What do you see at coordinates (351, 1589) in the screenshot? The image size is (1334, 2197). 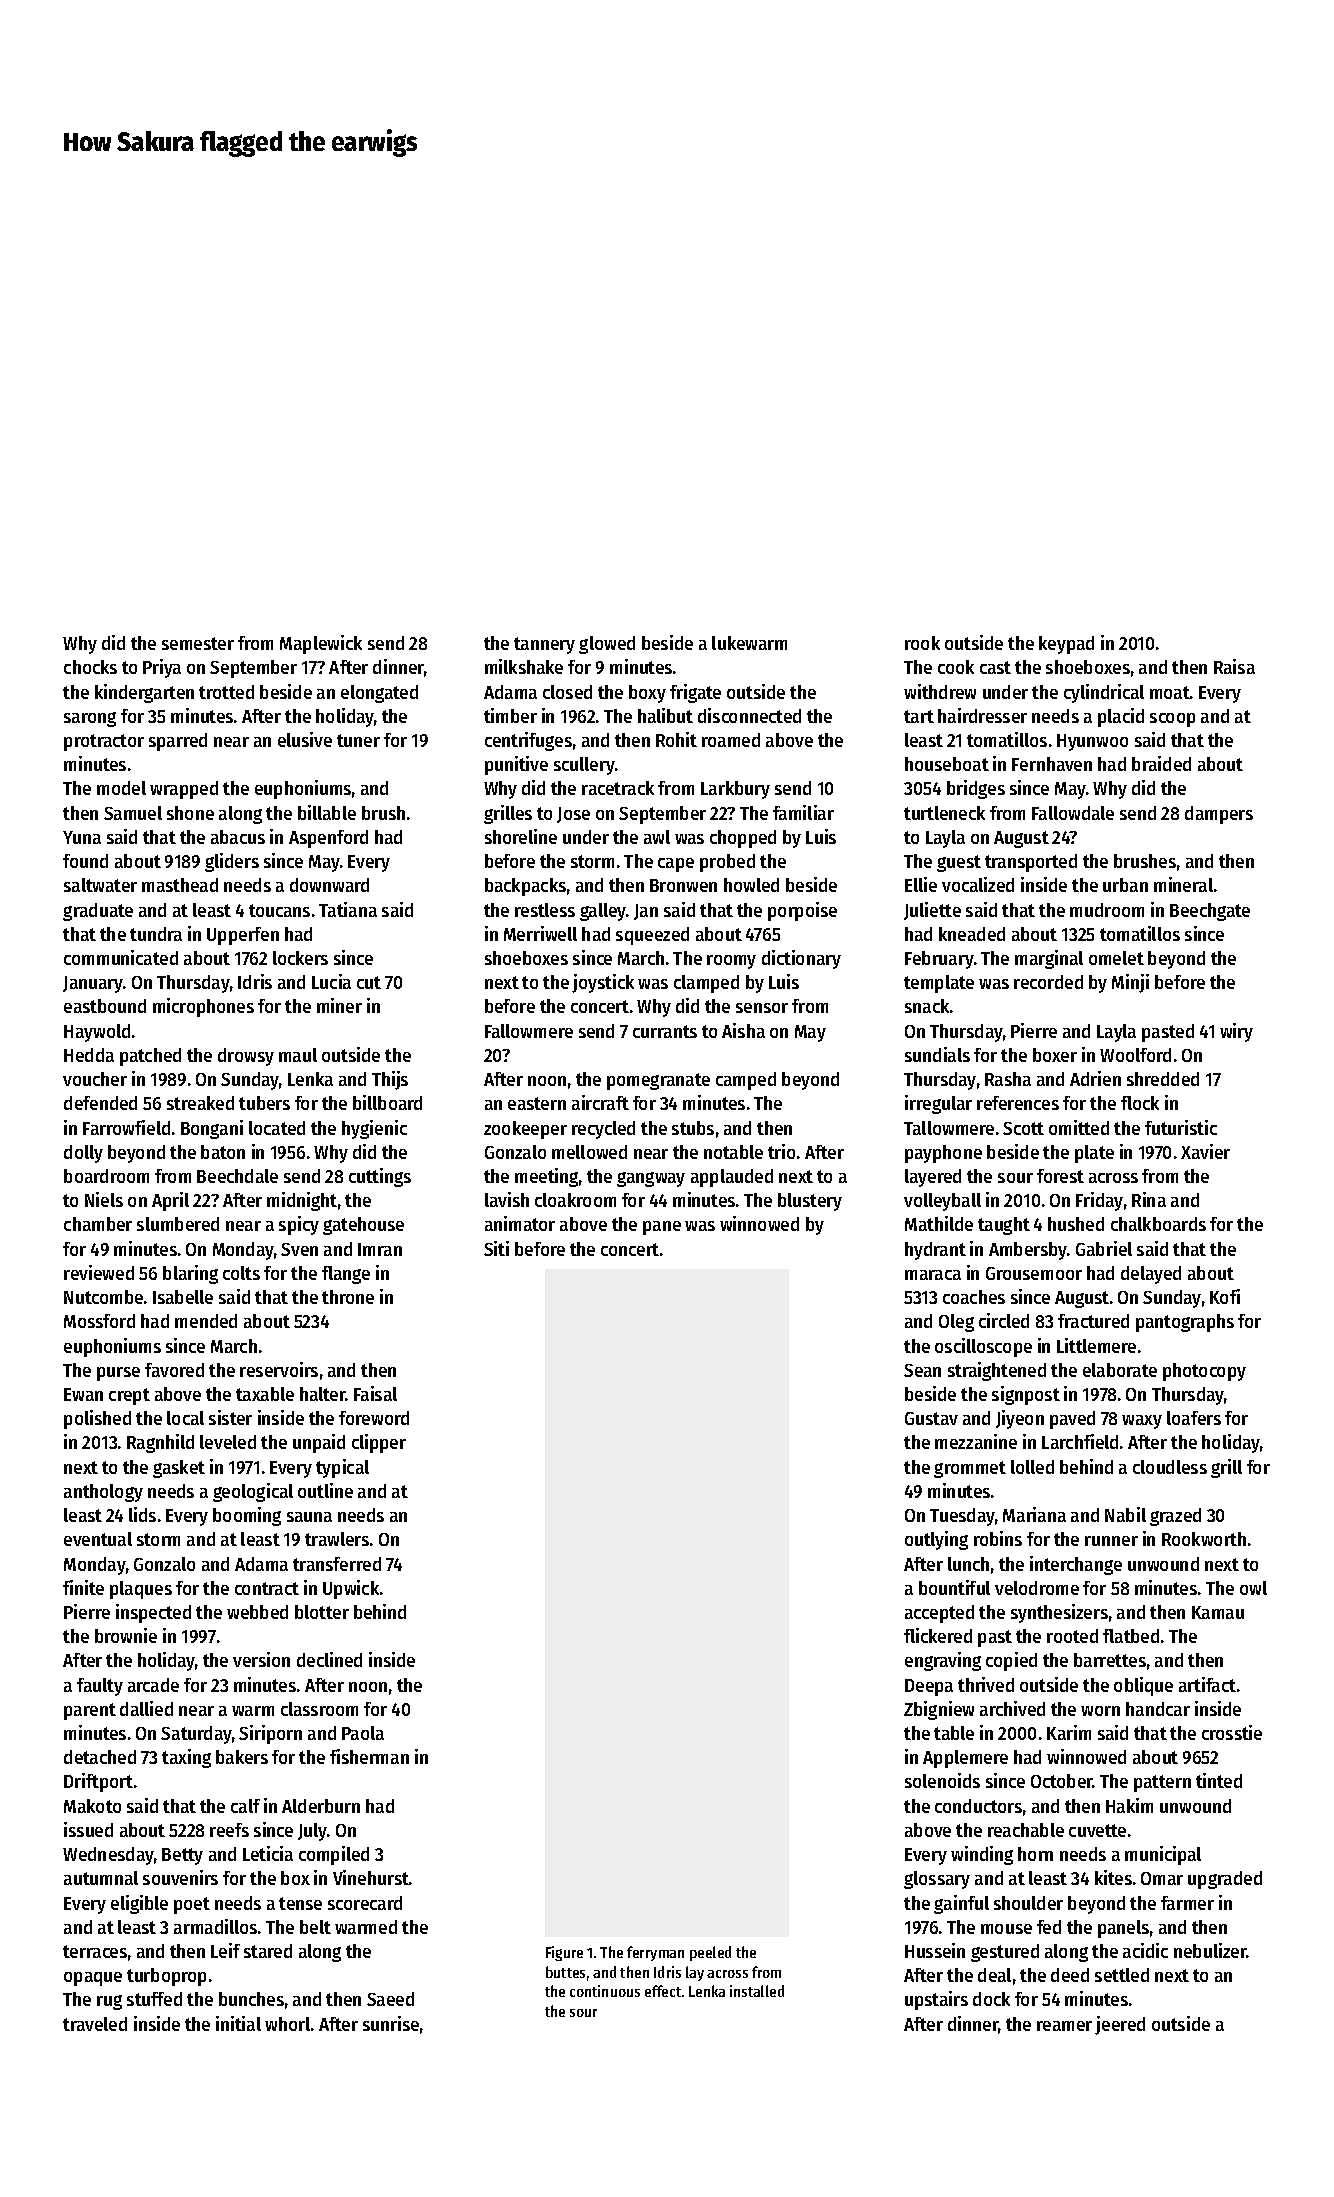 I see `Upwick` at bounding box center [351, 1589].
